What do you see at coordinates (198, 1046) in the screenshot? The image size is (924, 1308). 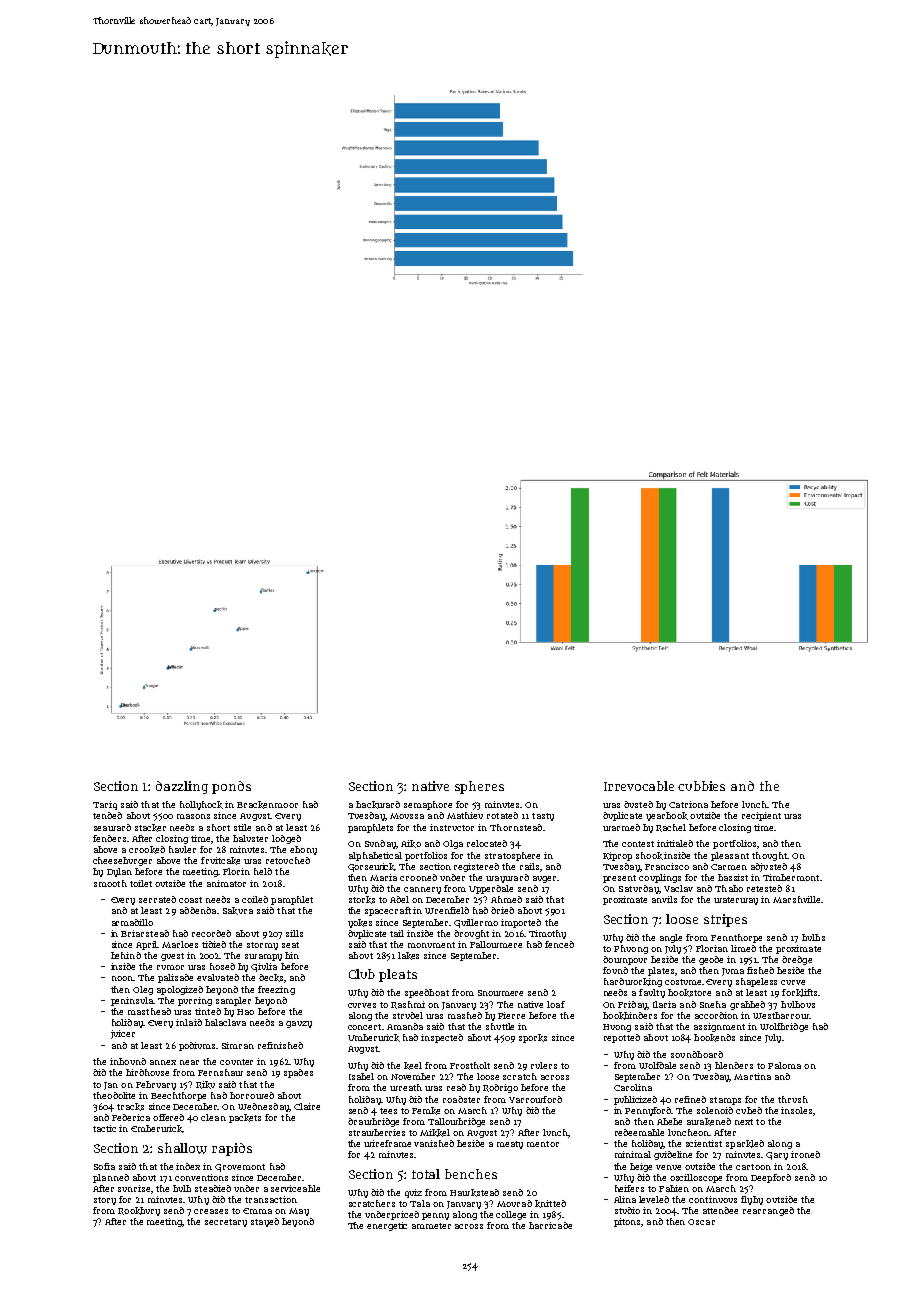 I see `podiums` at bounding box center [198, 1046].
